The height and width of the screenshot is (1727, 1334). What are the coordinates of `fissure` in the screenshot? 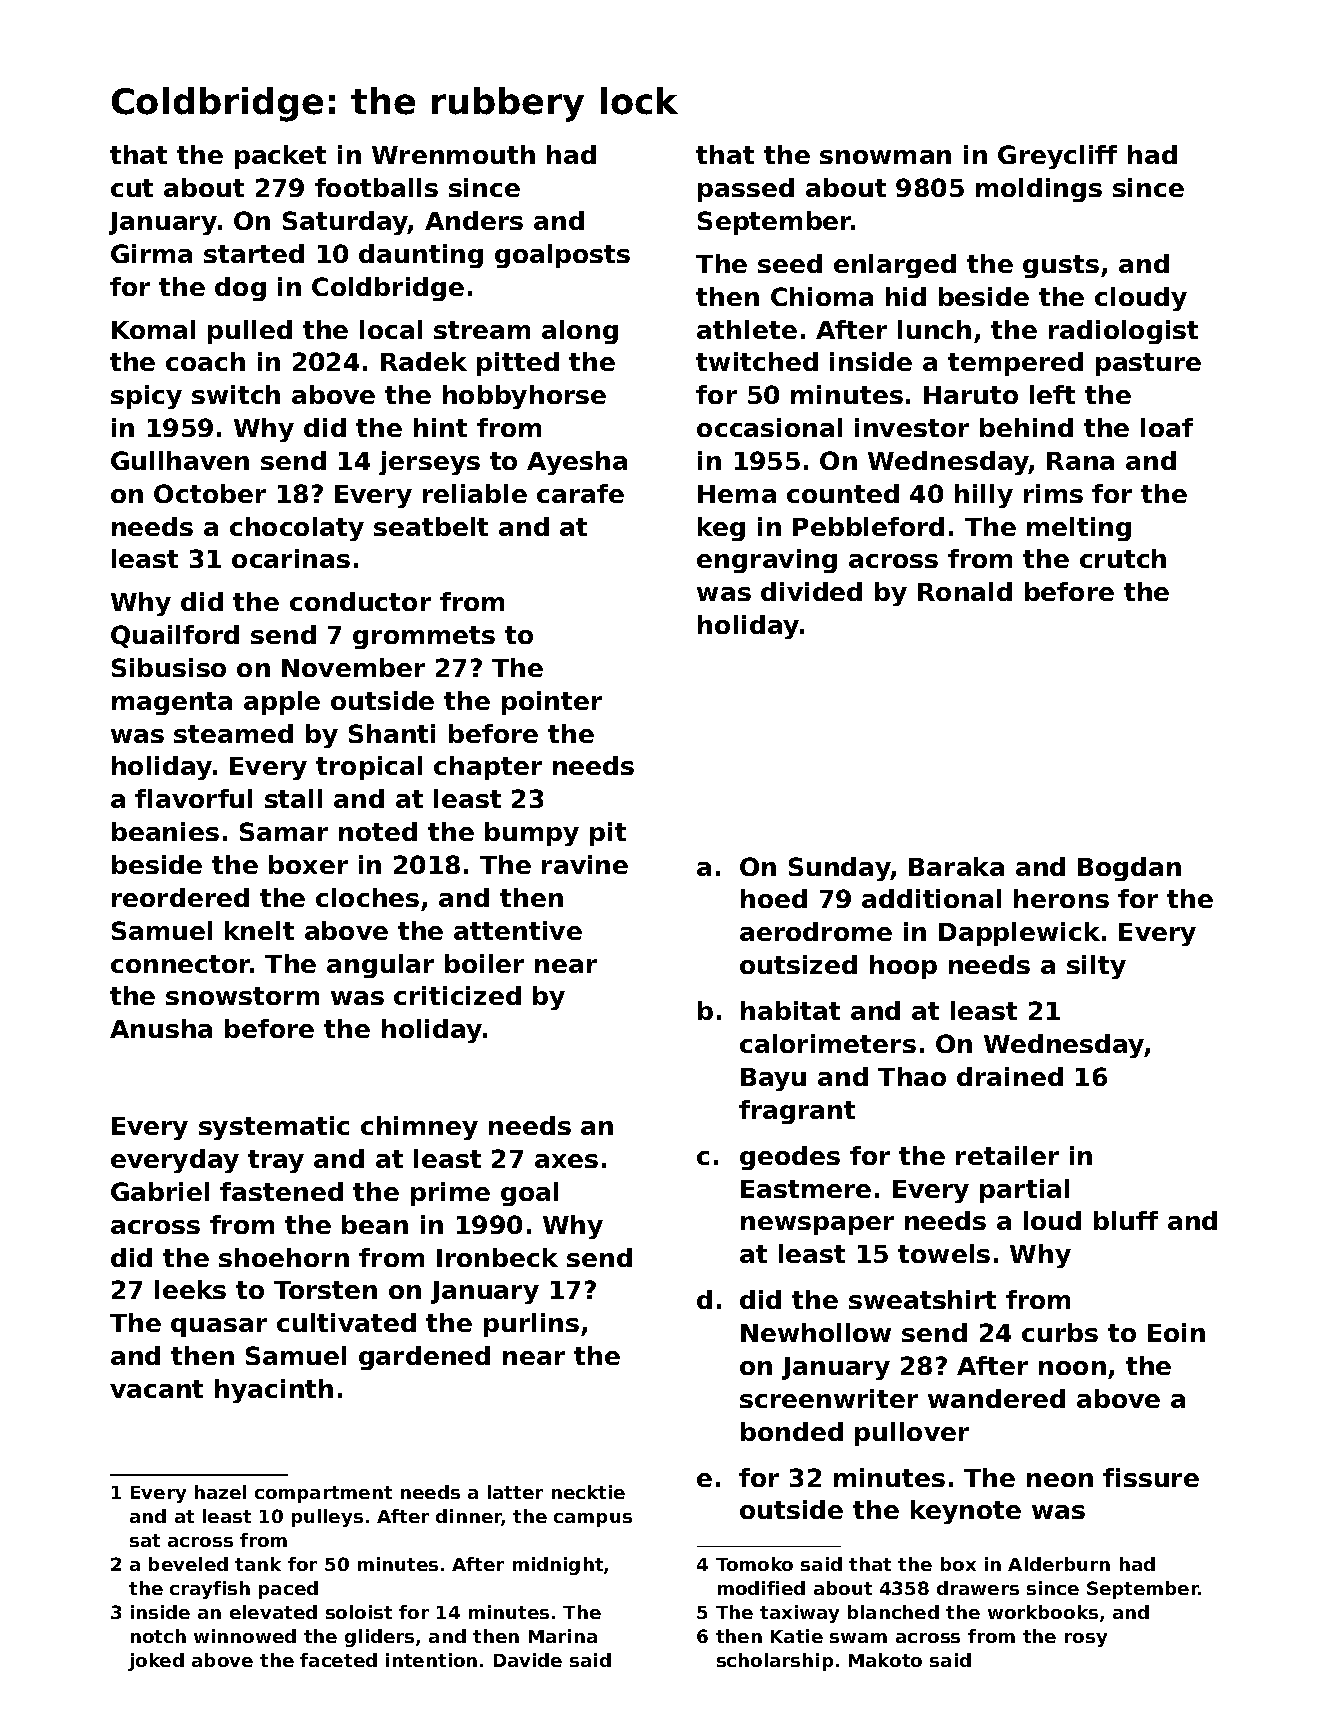 It's located at (1151, 1477).
